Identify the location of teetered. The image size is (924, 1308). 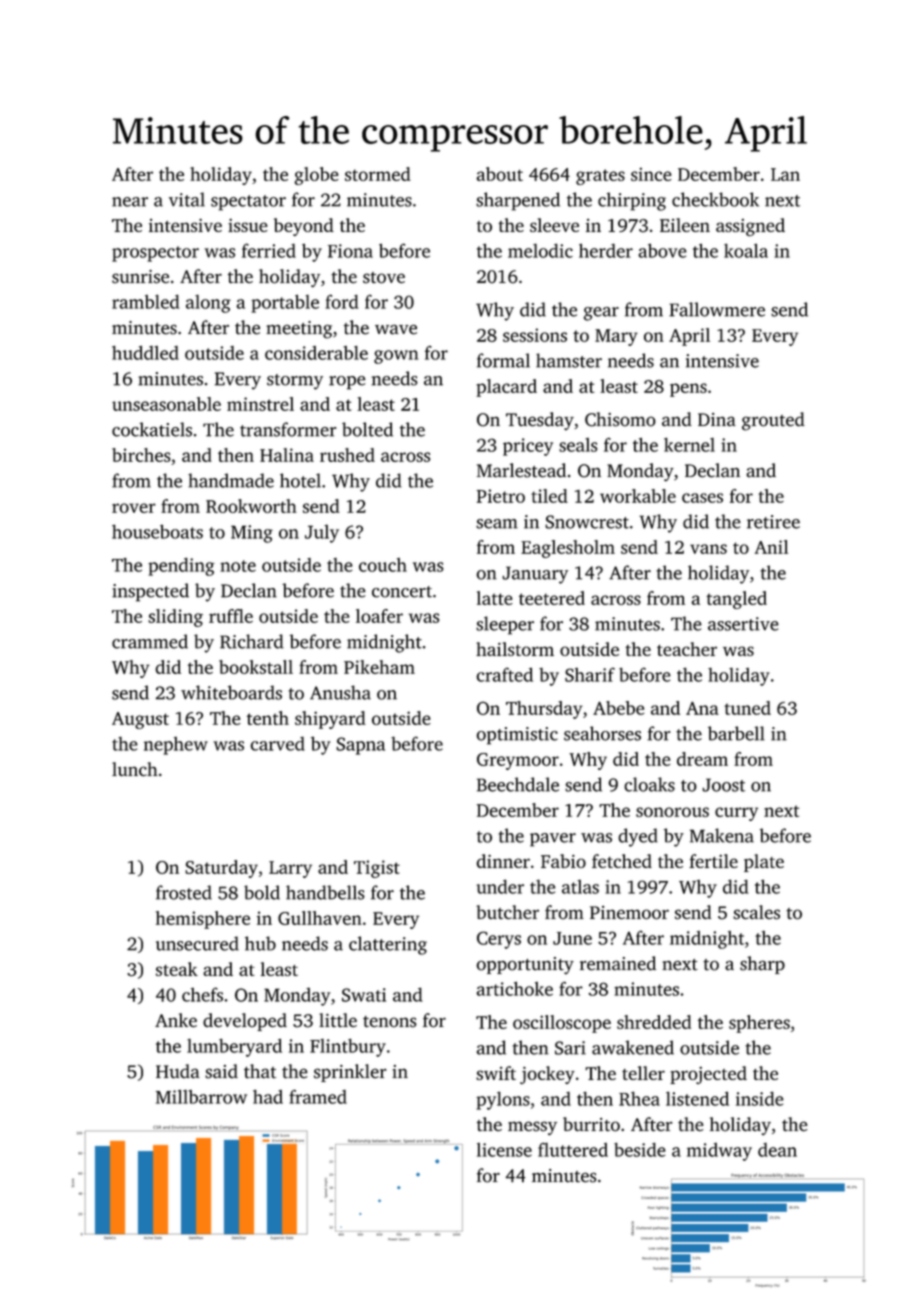
(552, 598).
